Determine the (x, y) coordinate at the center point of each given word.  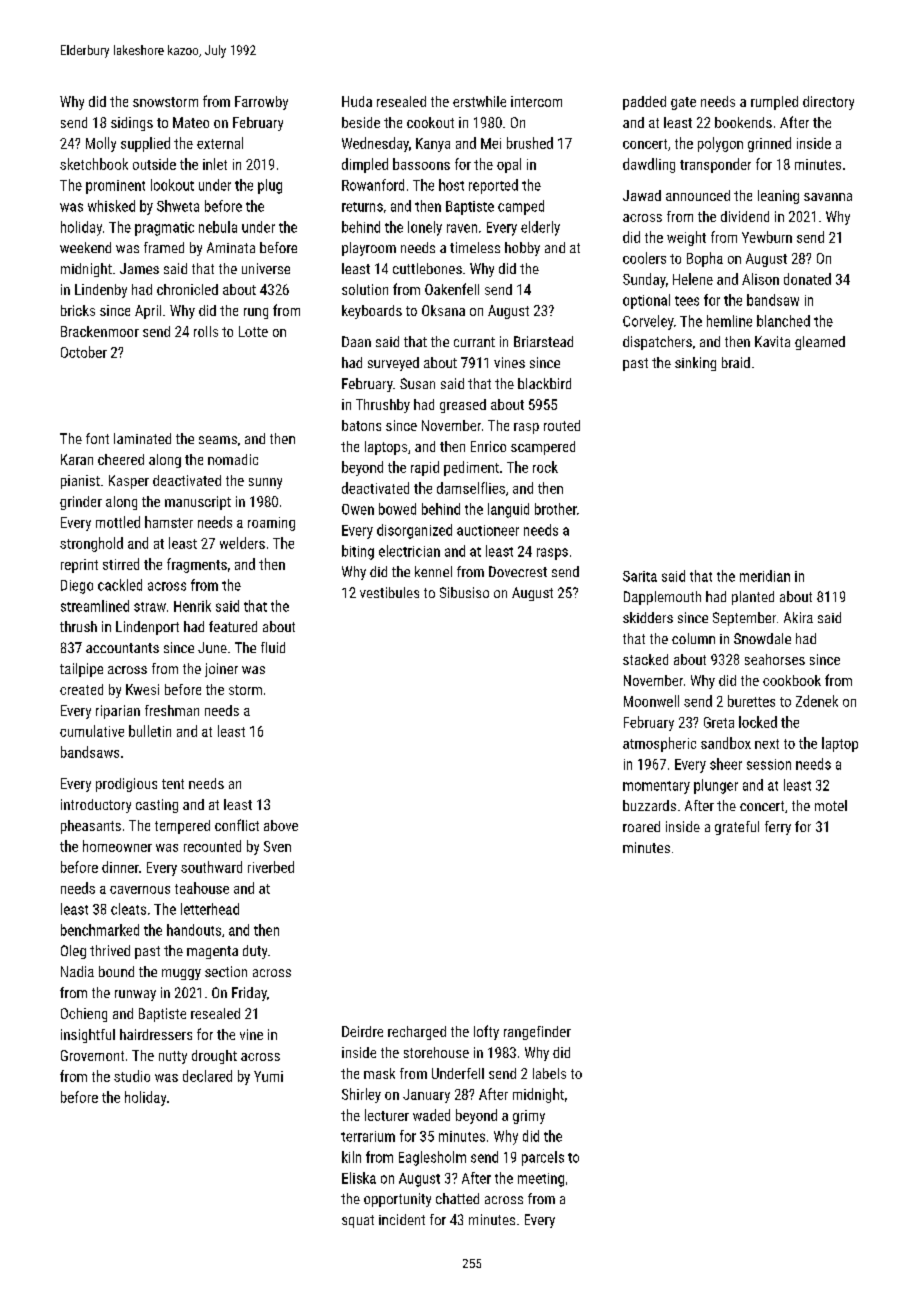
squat (358, 1221)
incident (402, 1219)
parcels (543, 1158)
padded (644, 103)
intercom (536, 101)
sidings (132, 124)
